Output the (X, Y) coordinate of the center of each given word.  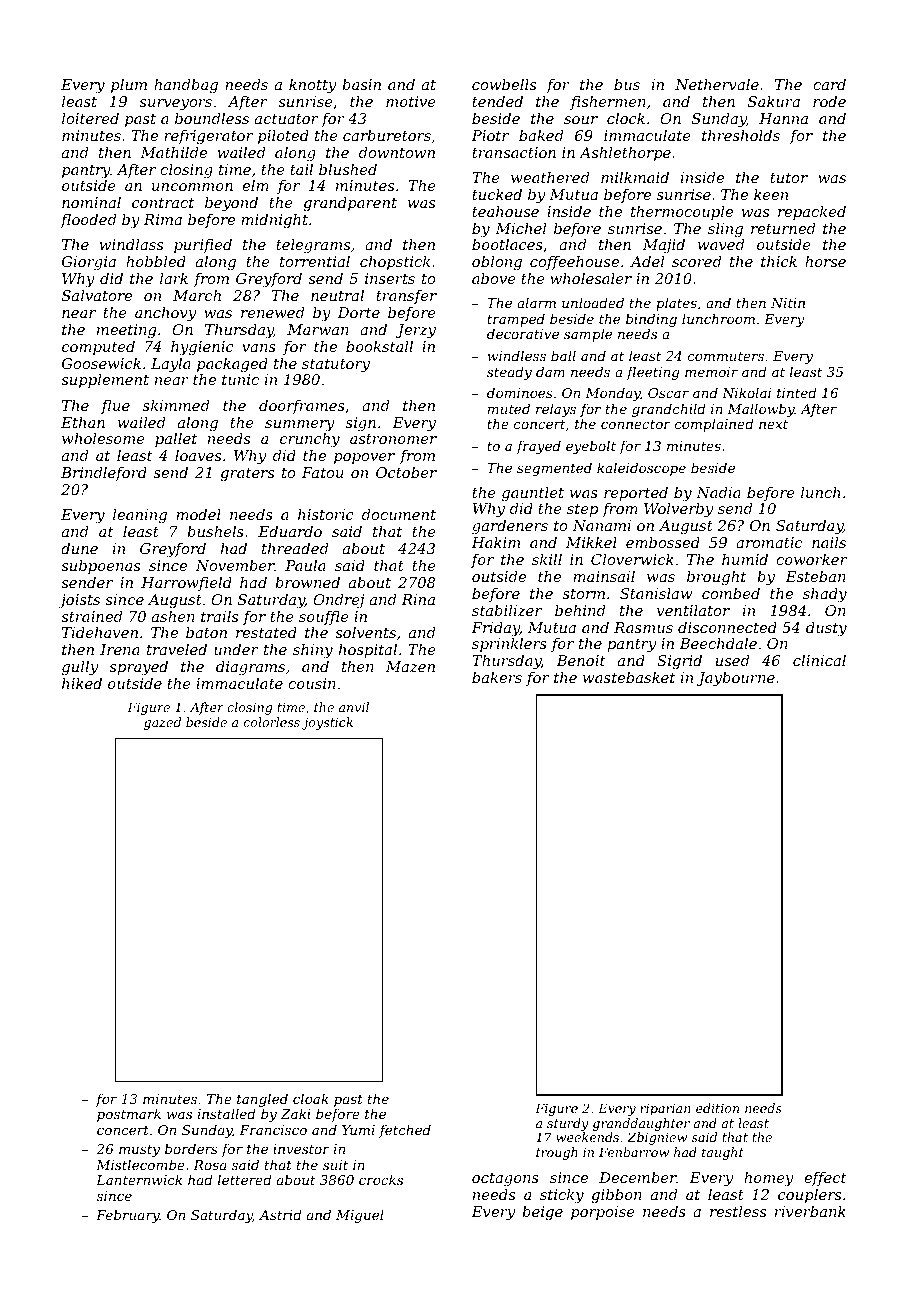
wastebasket (629, 677)
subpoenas (100, 567)
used (732, 660)
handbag (186, 86)
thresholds (741, 135)
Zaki (296, 1113)
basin (361, 84)
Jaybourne (735, 679)
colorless (272, 722)
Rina (418, 599)
